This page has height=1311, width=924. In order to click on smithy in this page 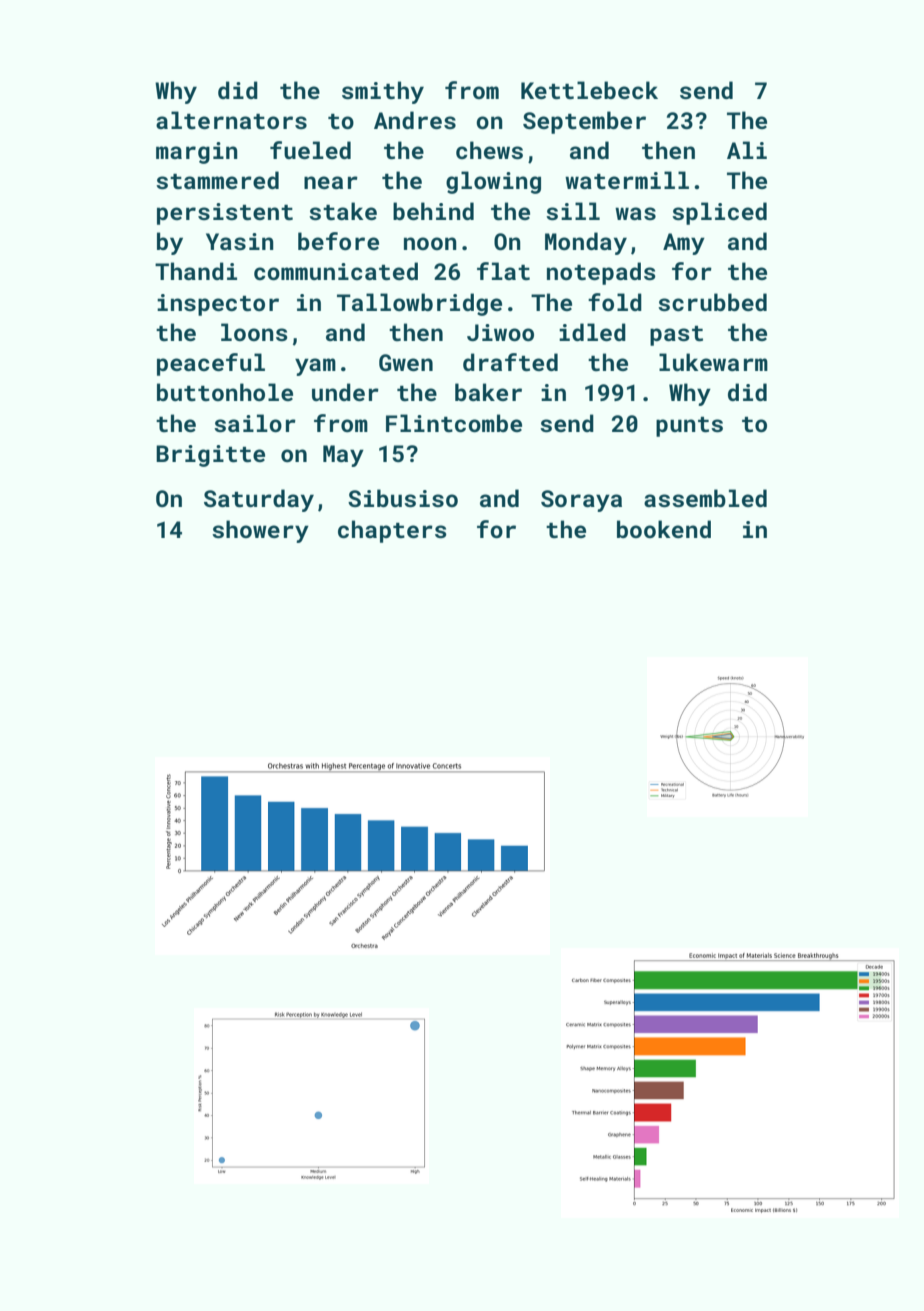, I will do `click(383, 92)`.
